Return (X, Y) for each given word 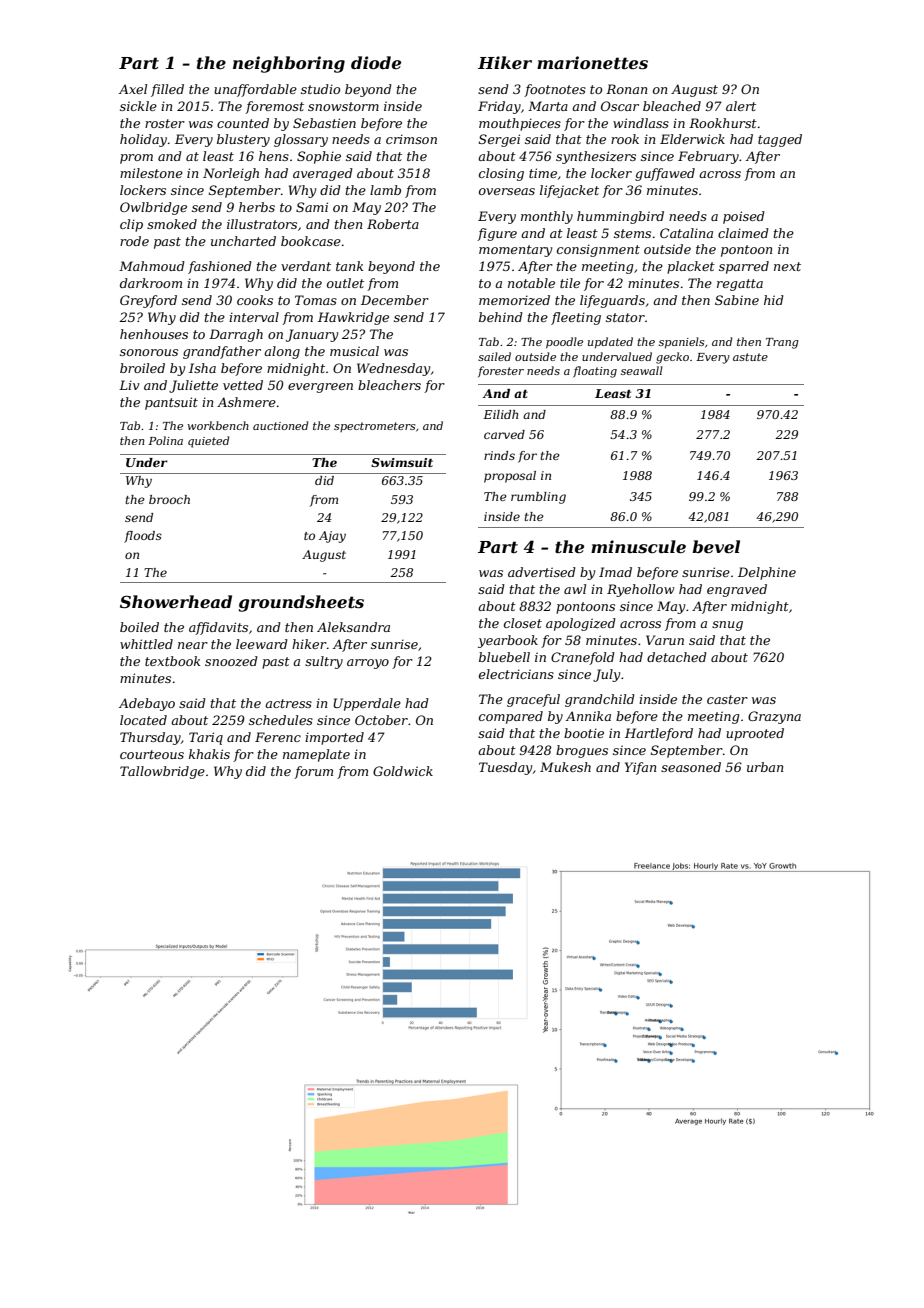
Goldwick (403, 771)
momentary (515, 251)
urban (765, 767)
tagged (780, 140)
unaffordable (255, 90)
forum (313, 772)
